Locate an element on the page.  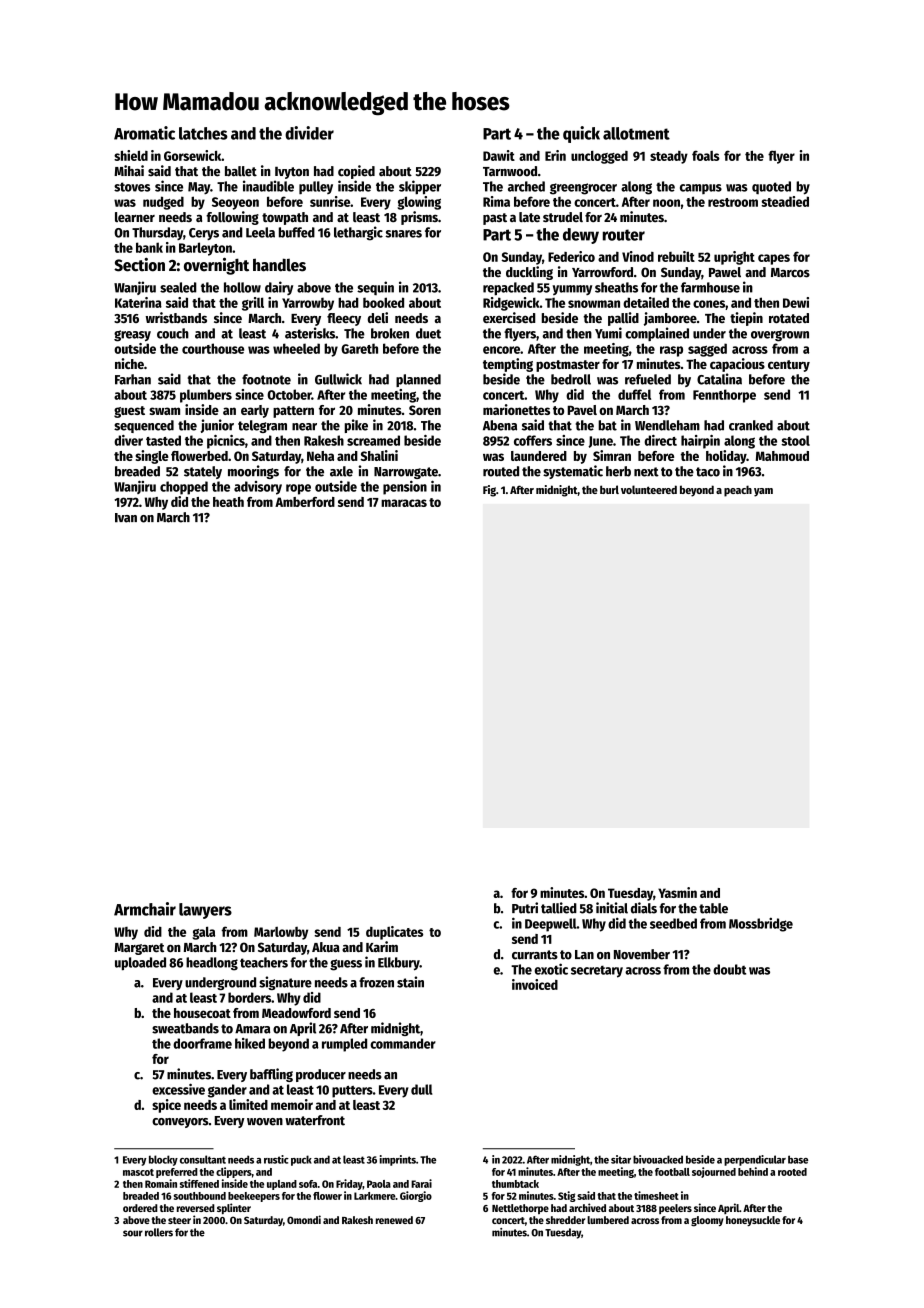
Dawit is located at coordinates (499, 155).
